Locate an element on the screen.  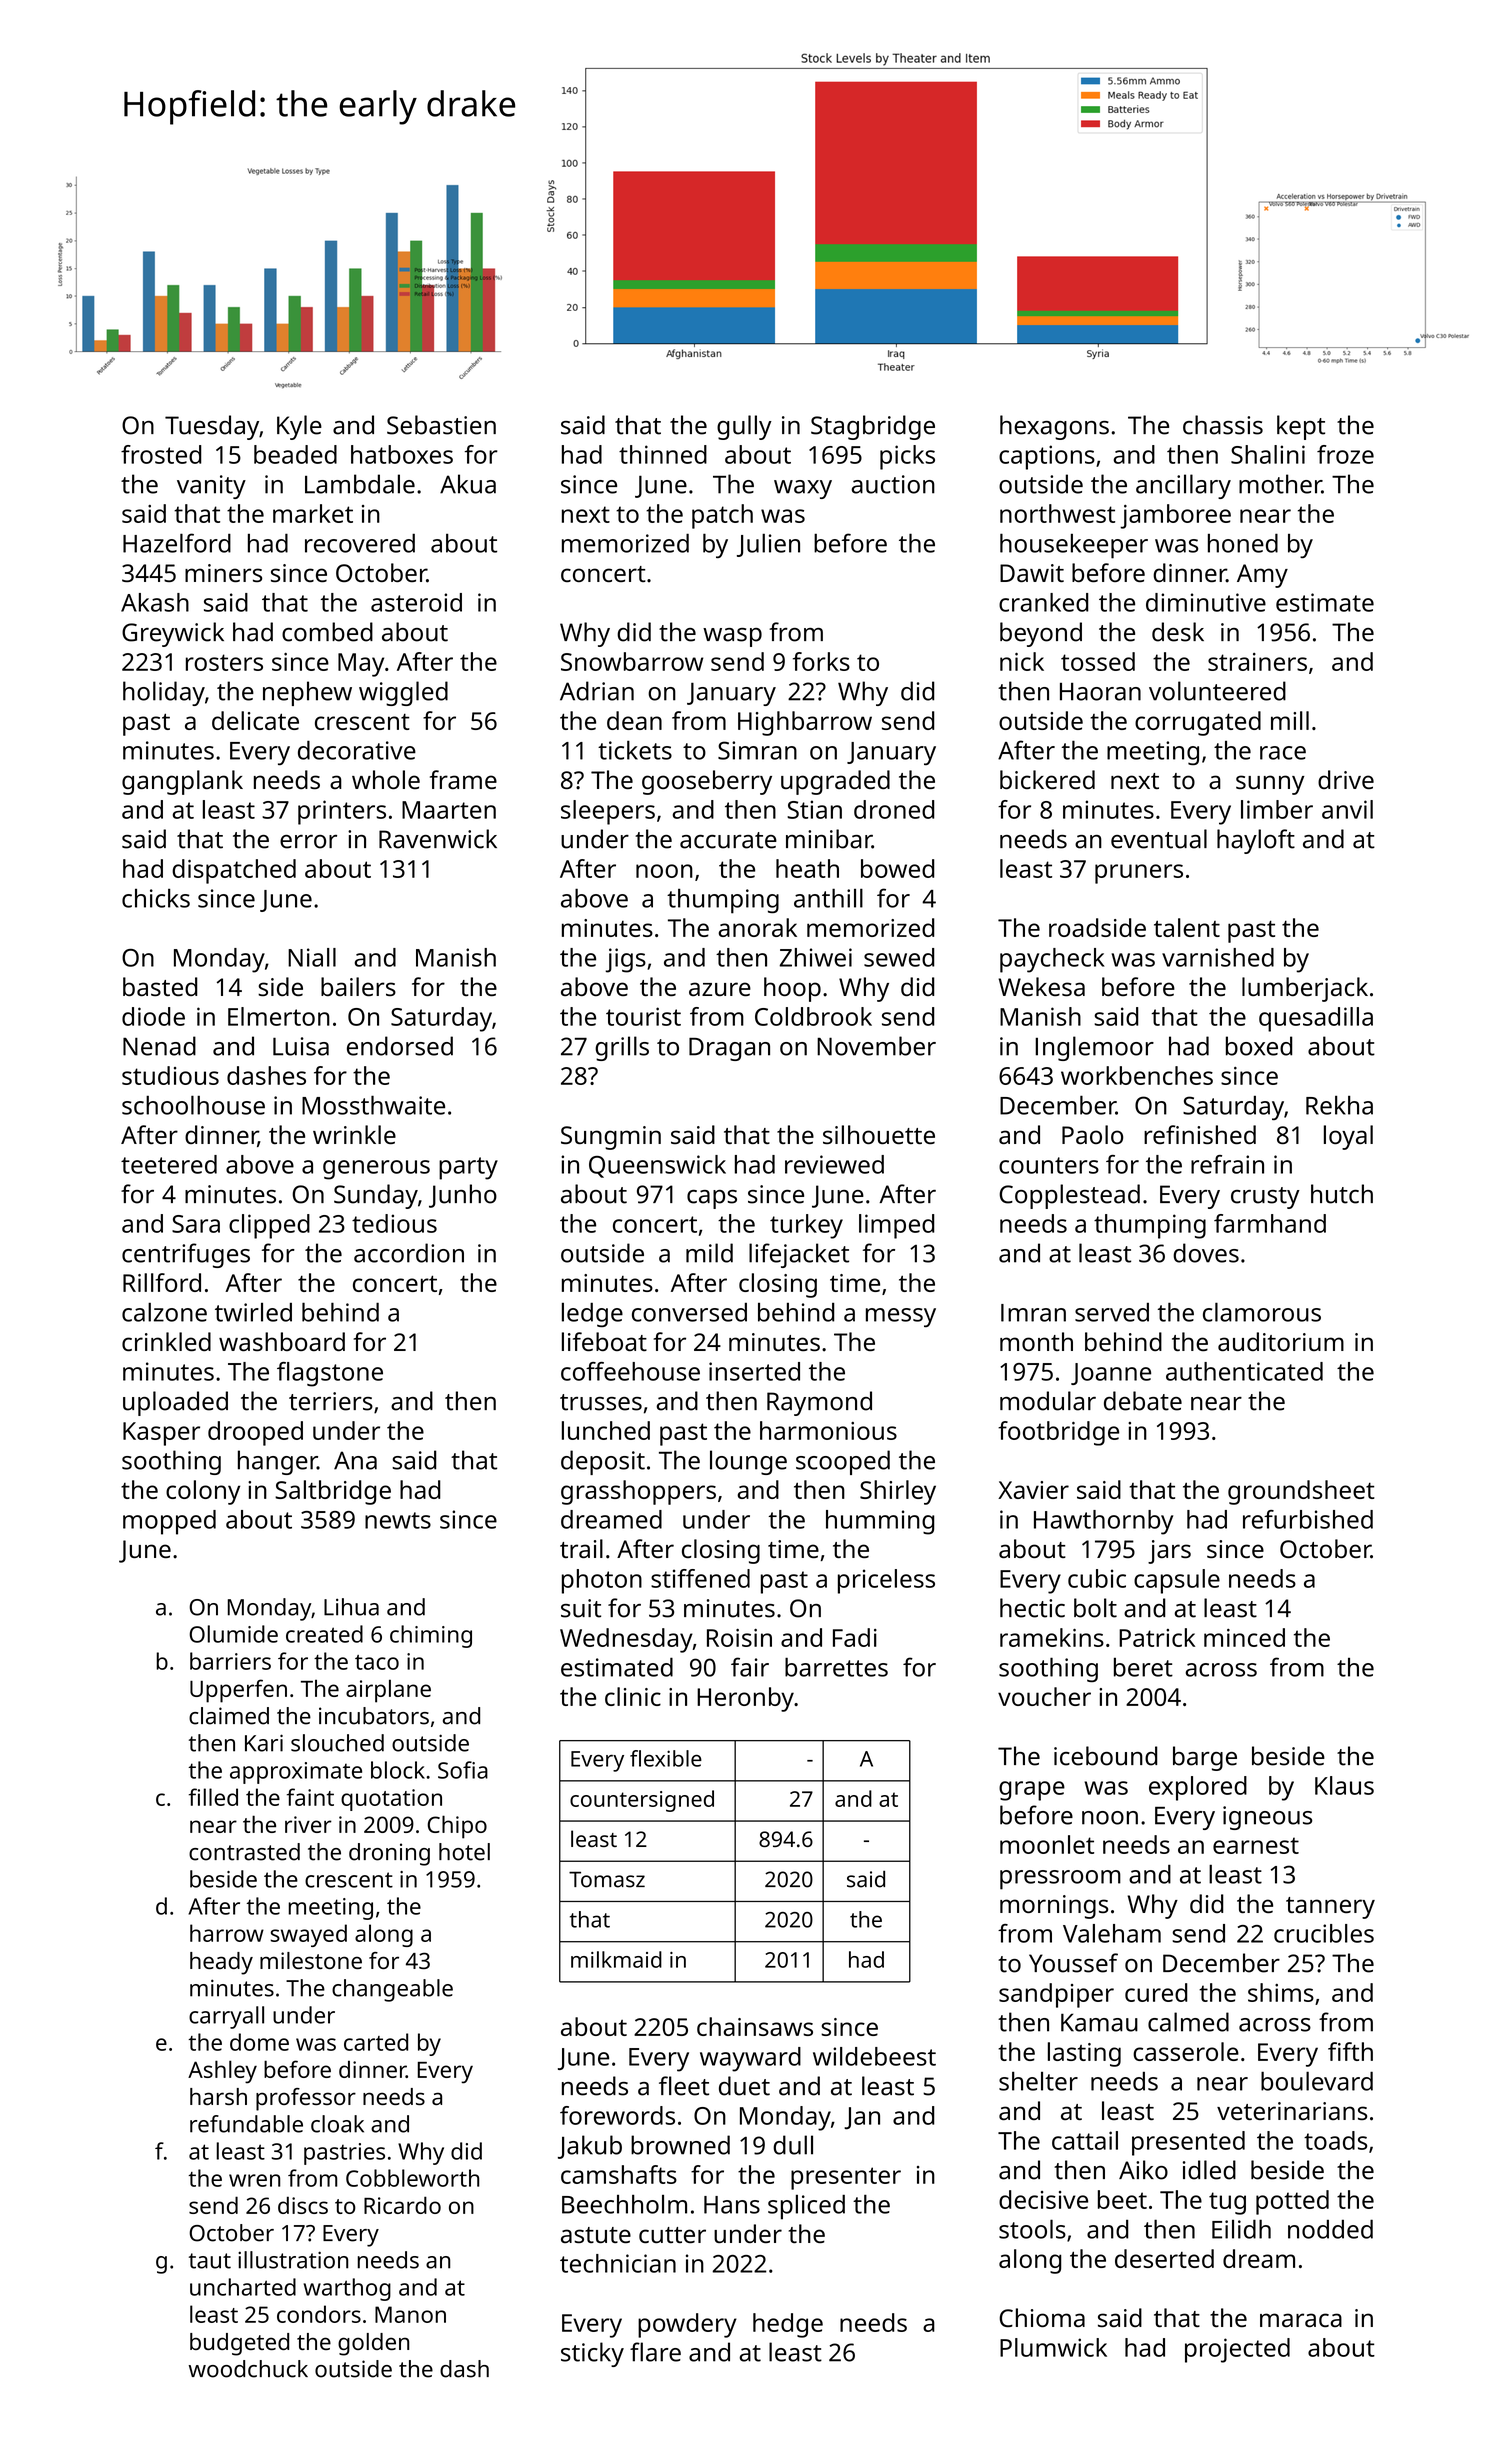
Stagbridge is located at coordinates (873, 427).
